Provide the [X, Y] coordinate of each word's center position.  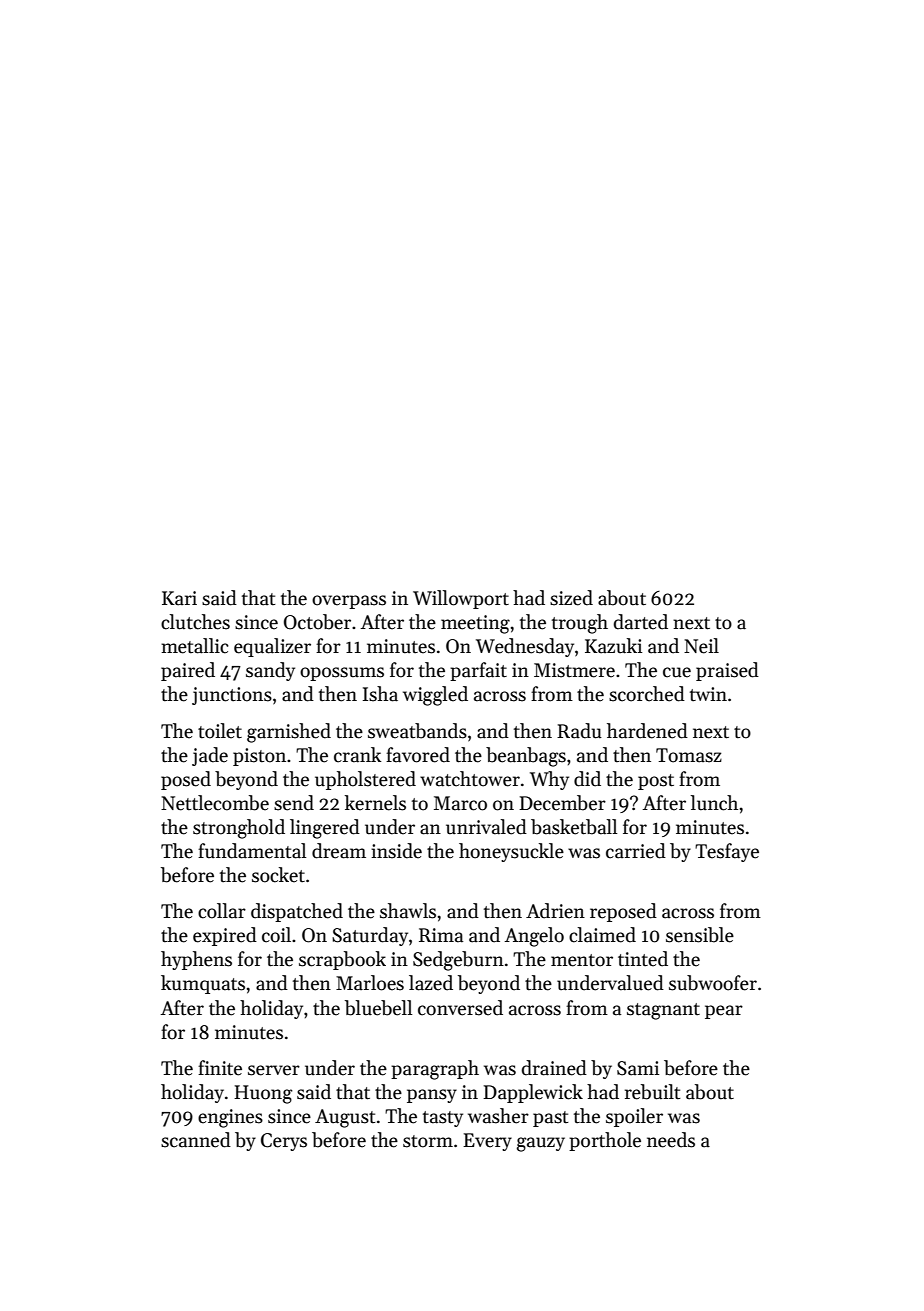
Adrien [555, 911]
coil [276, 935]
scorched [647, 694]
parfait [478, 671]
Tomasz [689, 755]
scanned [196, 1140]
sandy [270, 671]
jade [210, 756]
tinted [643, 959]
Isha [380, 694]
